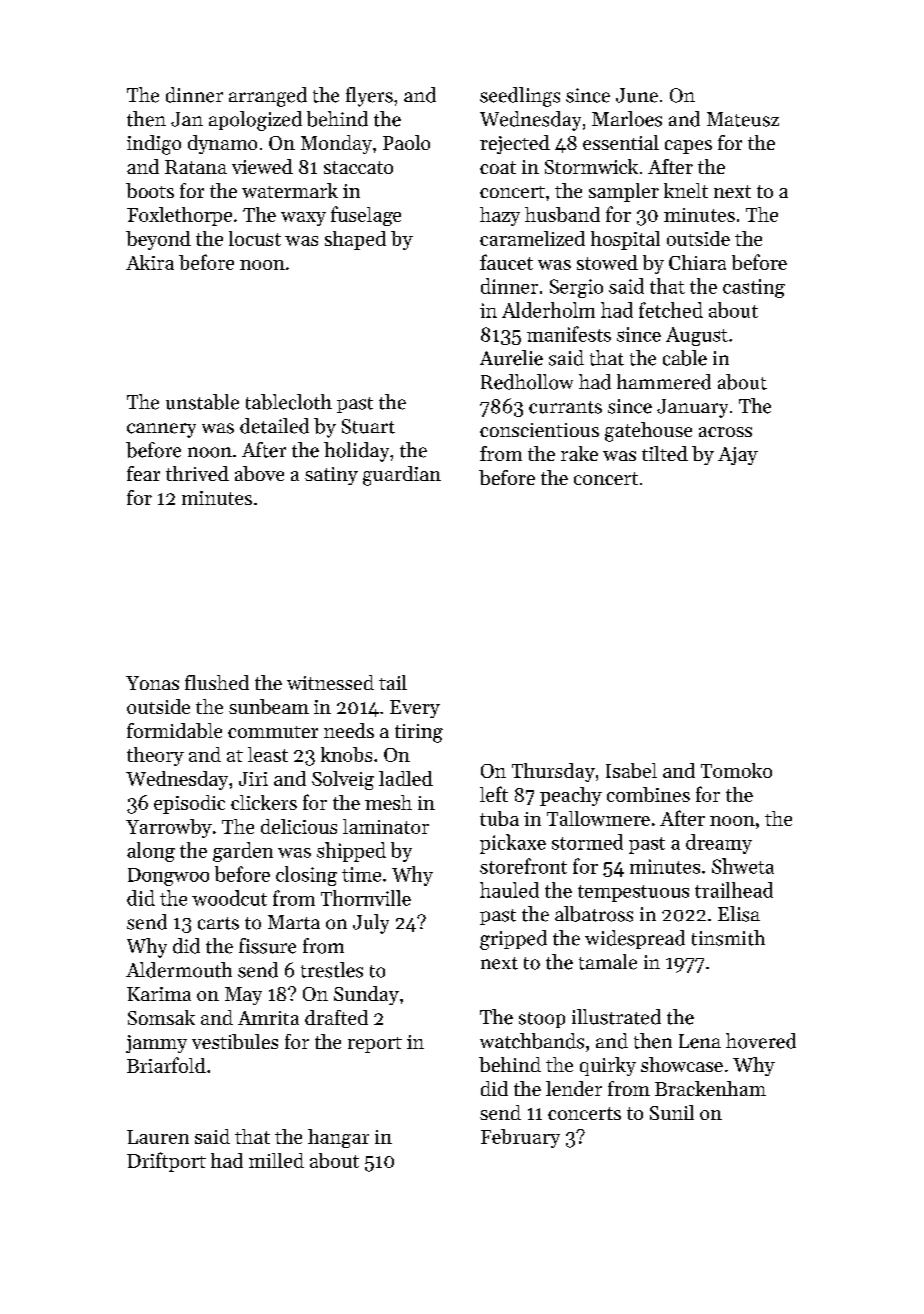  I want to click on Foxlethorpe, so click(179, 216).
